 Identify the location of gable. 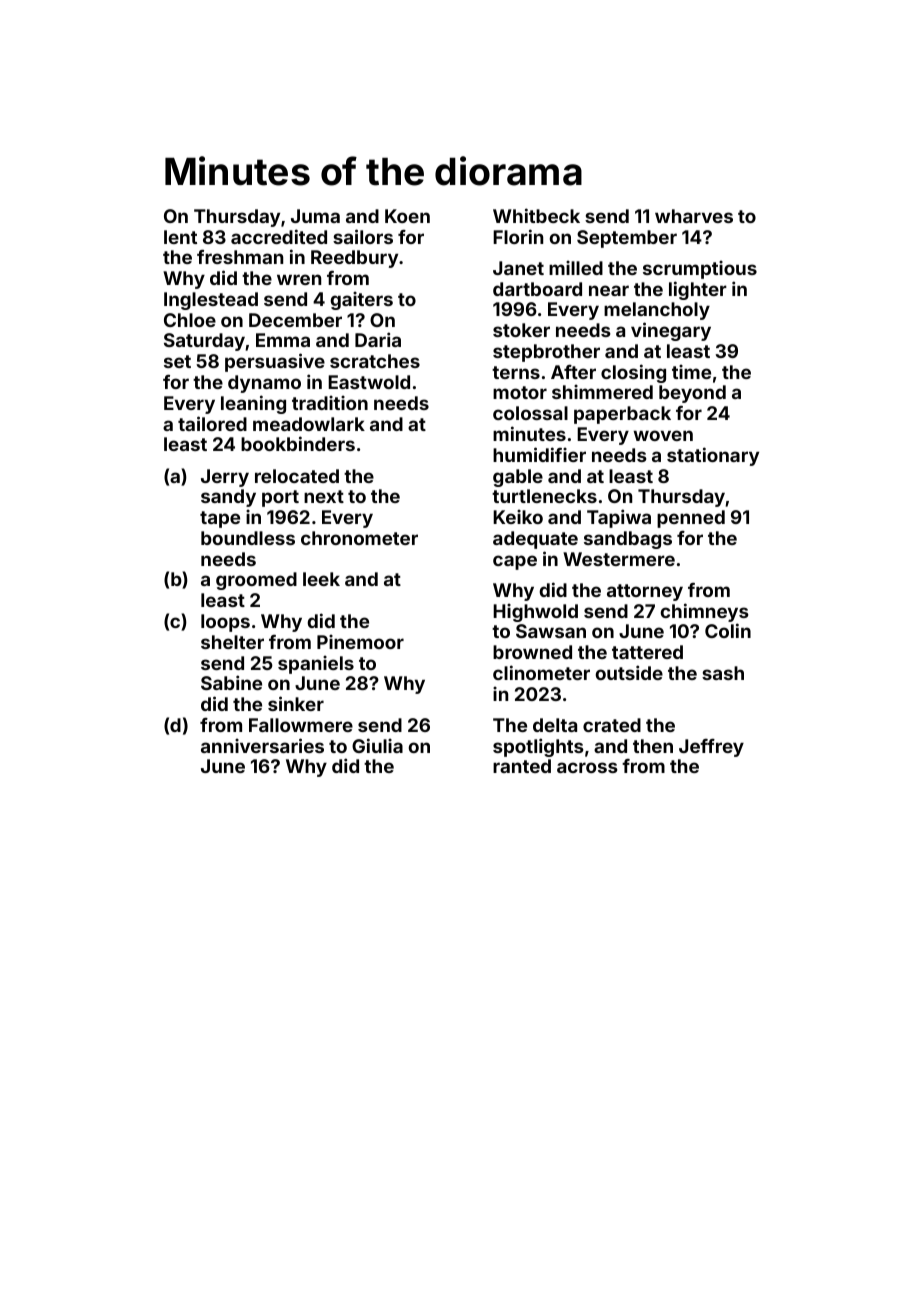
(518, 478).
